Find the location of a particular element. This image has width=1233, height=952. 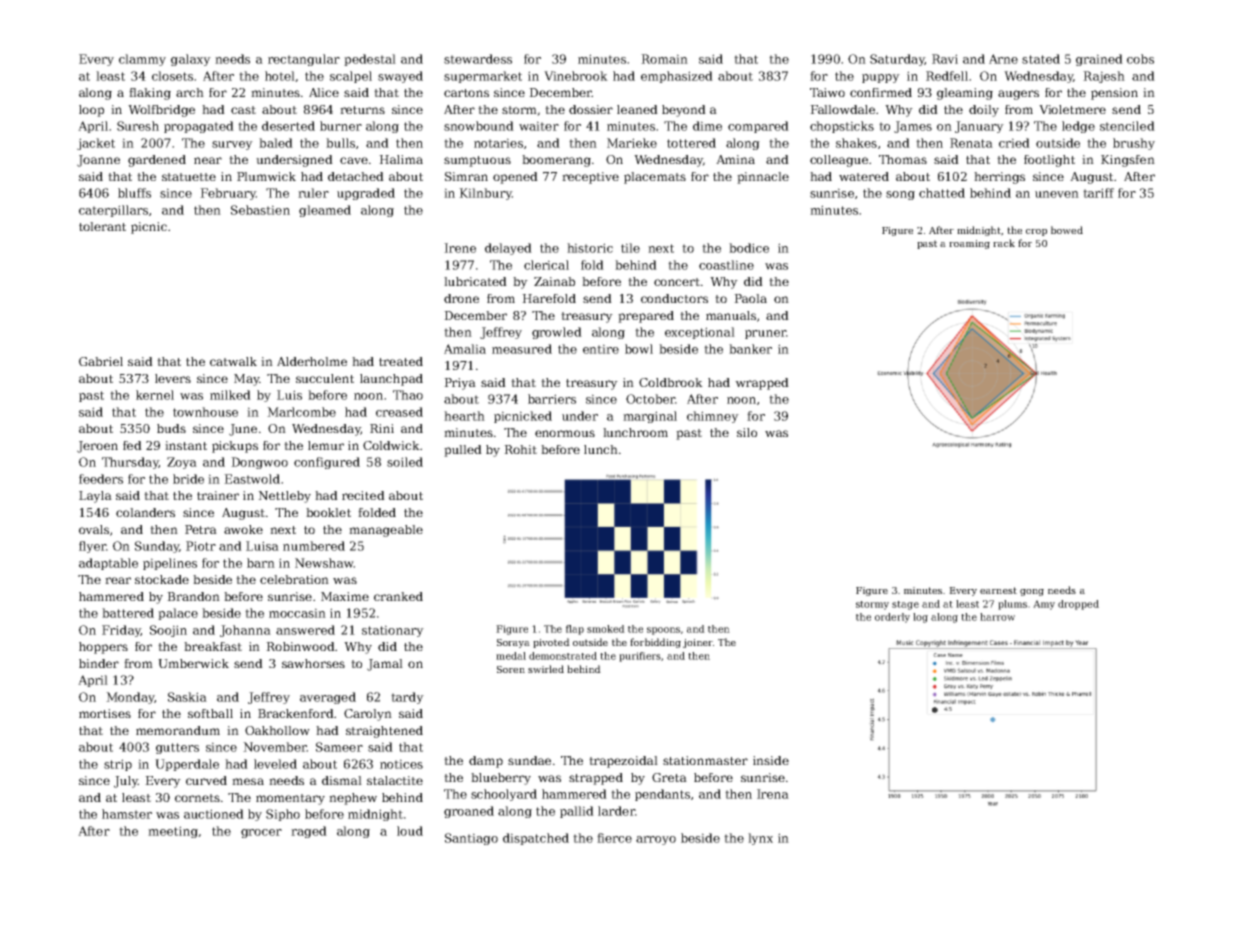

schoolyard is located at coordinates (504, 795).
